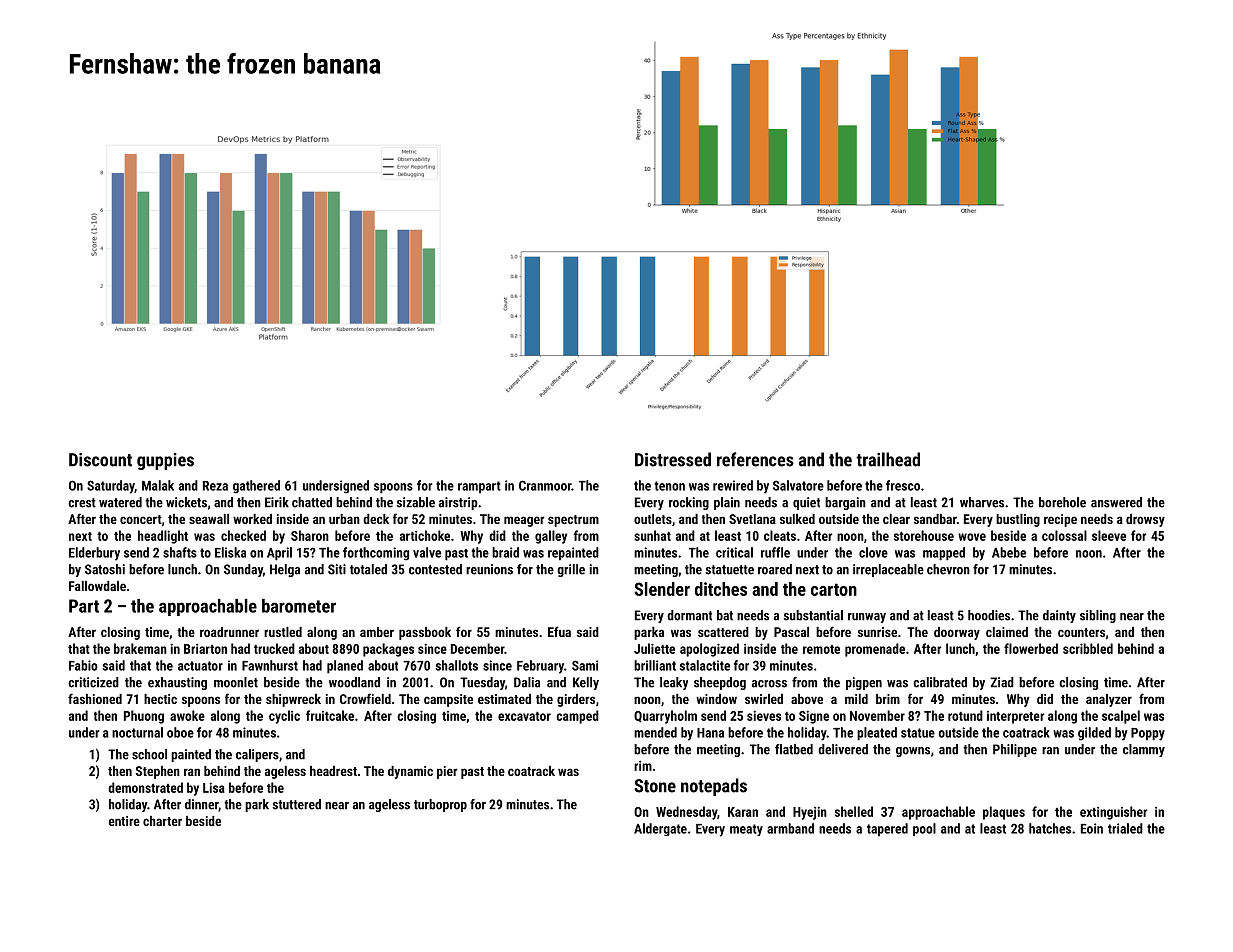  I want to click on Sami, so click(585, 665).
